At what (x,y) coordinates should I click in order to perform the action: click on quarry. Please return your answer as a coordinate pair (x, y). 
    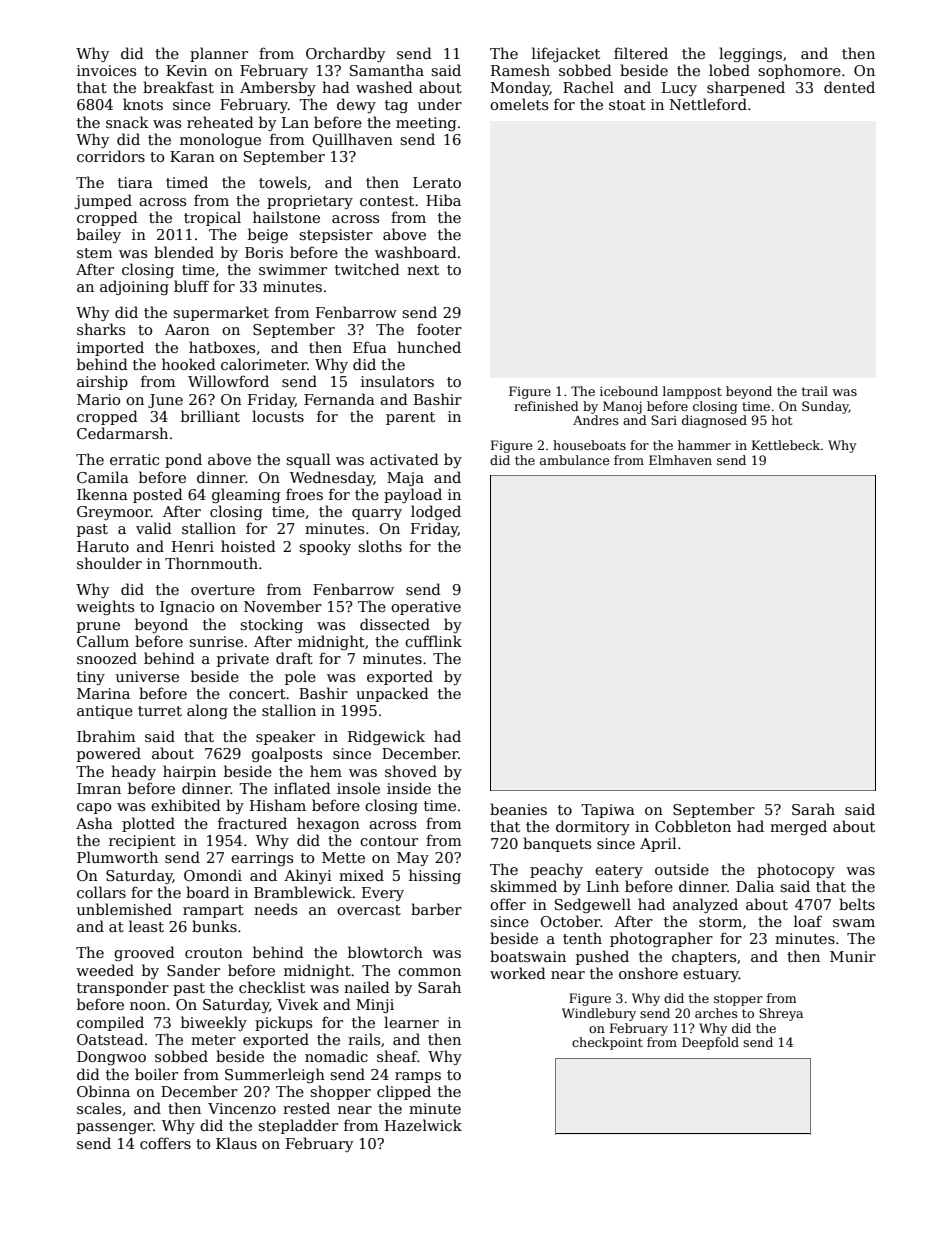
    Looking at the image, I should click on (377, 514).
